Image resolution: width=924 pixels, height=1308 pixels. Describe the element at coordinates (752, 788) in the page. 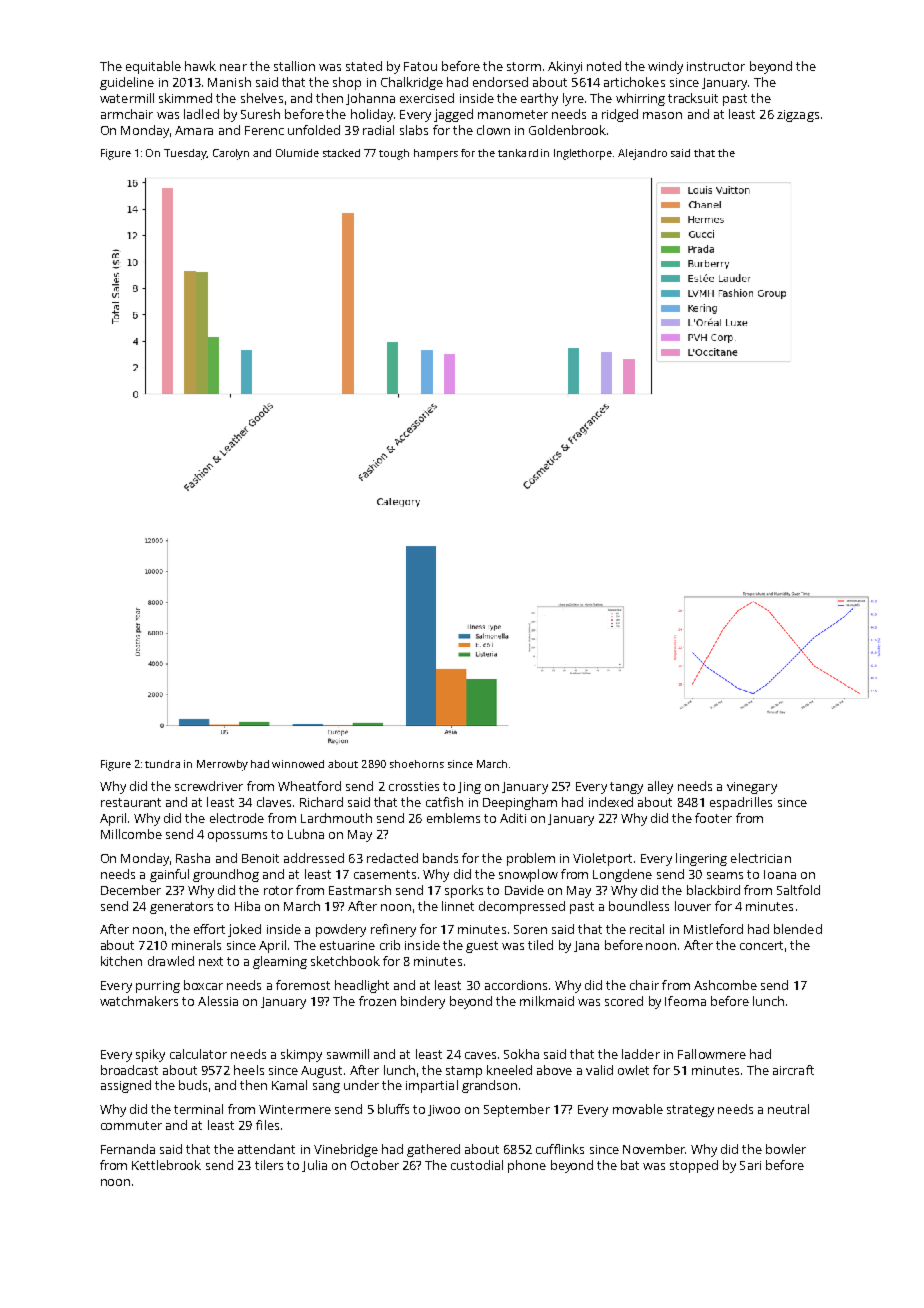

I see `vinegary` at that location.
